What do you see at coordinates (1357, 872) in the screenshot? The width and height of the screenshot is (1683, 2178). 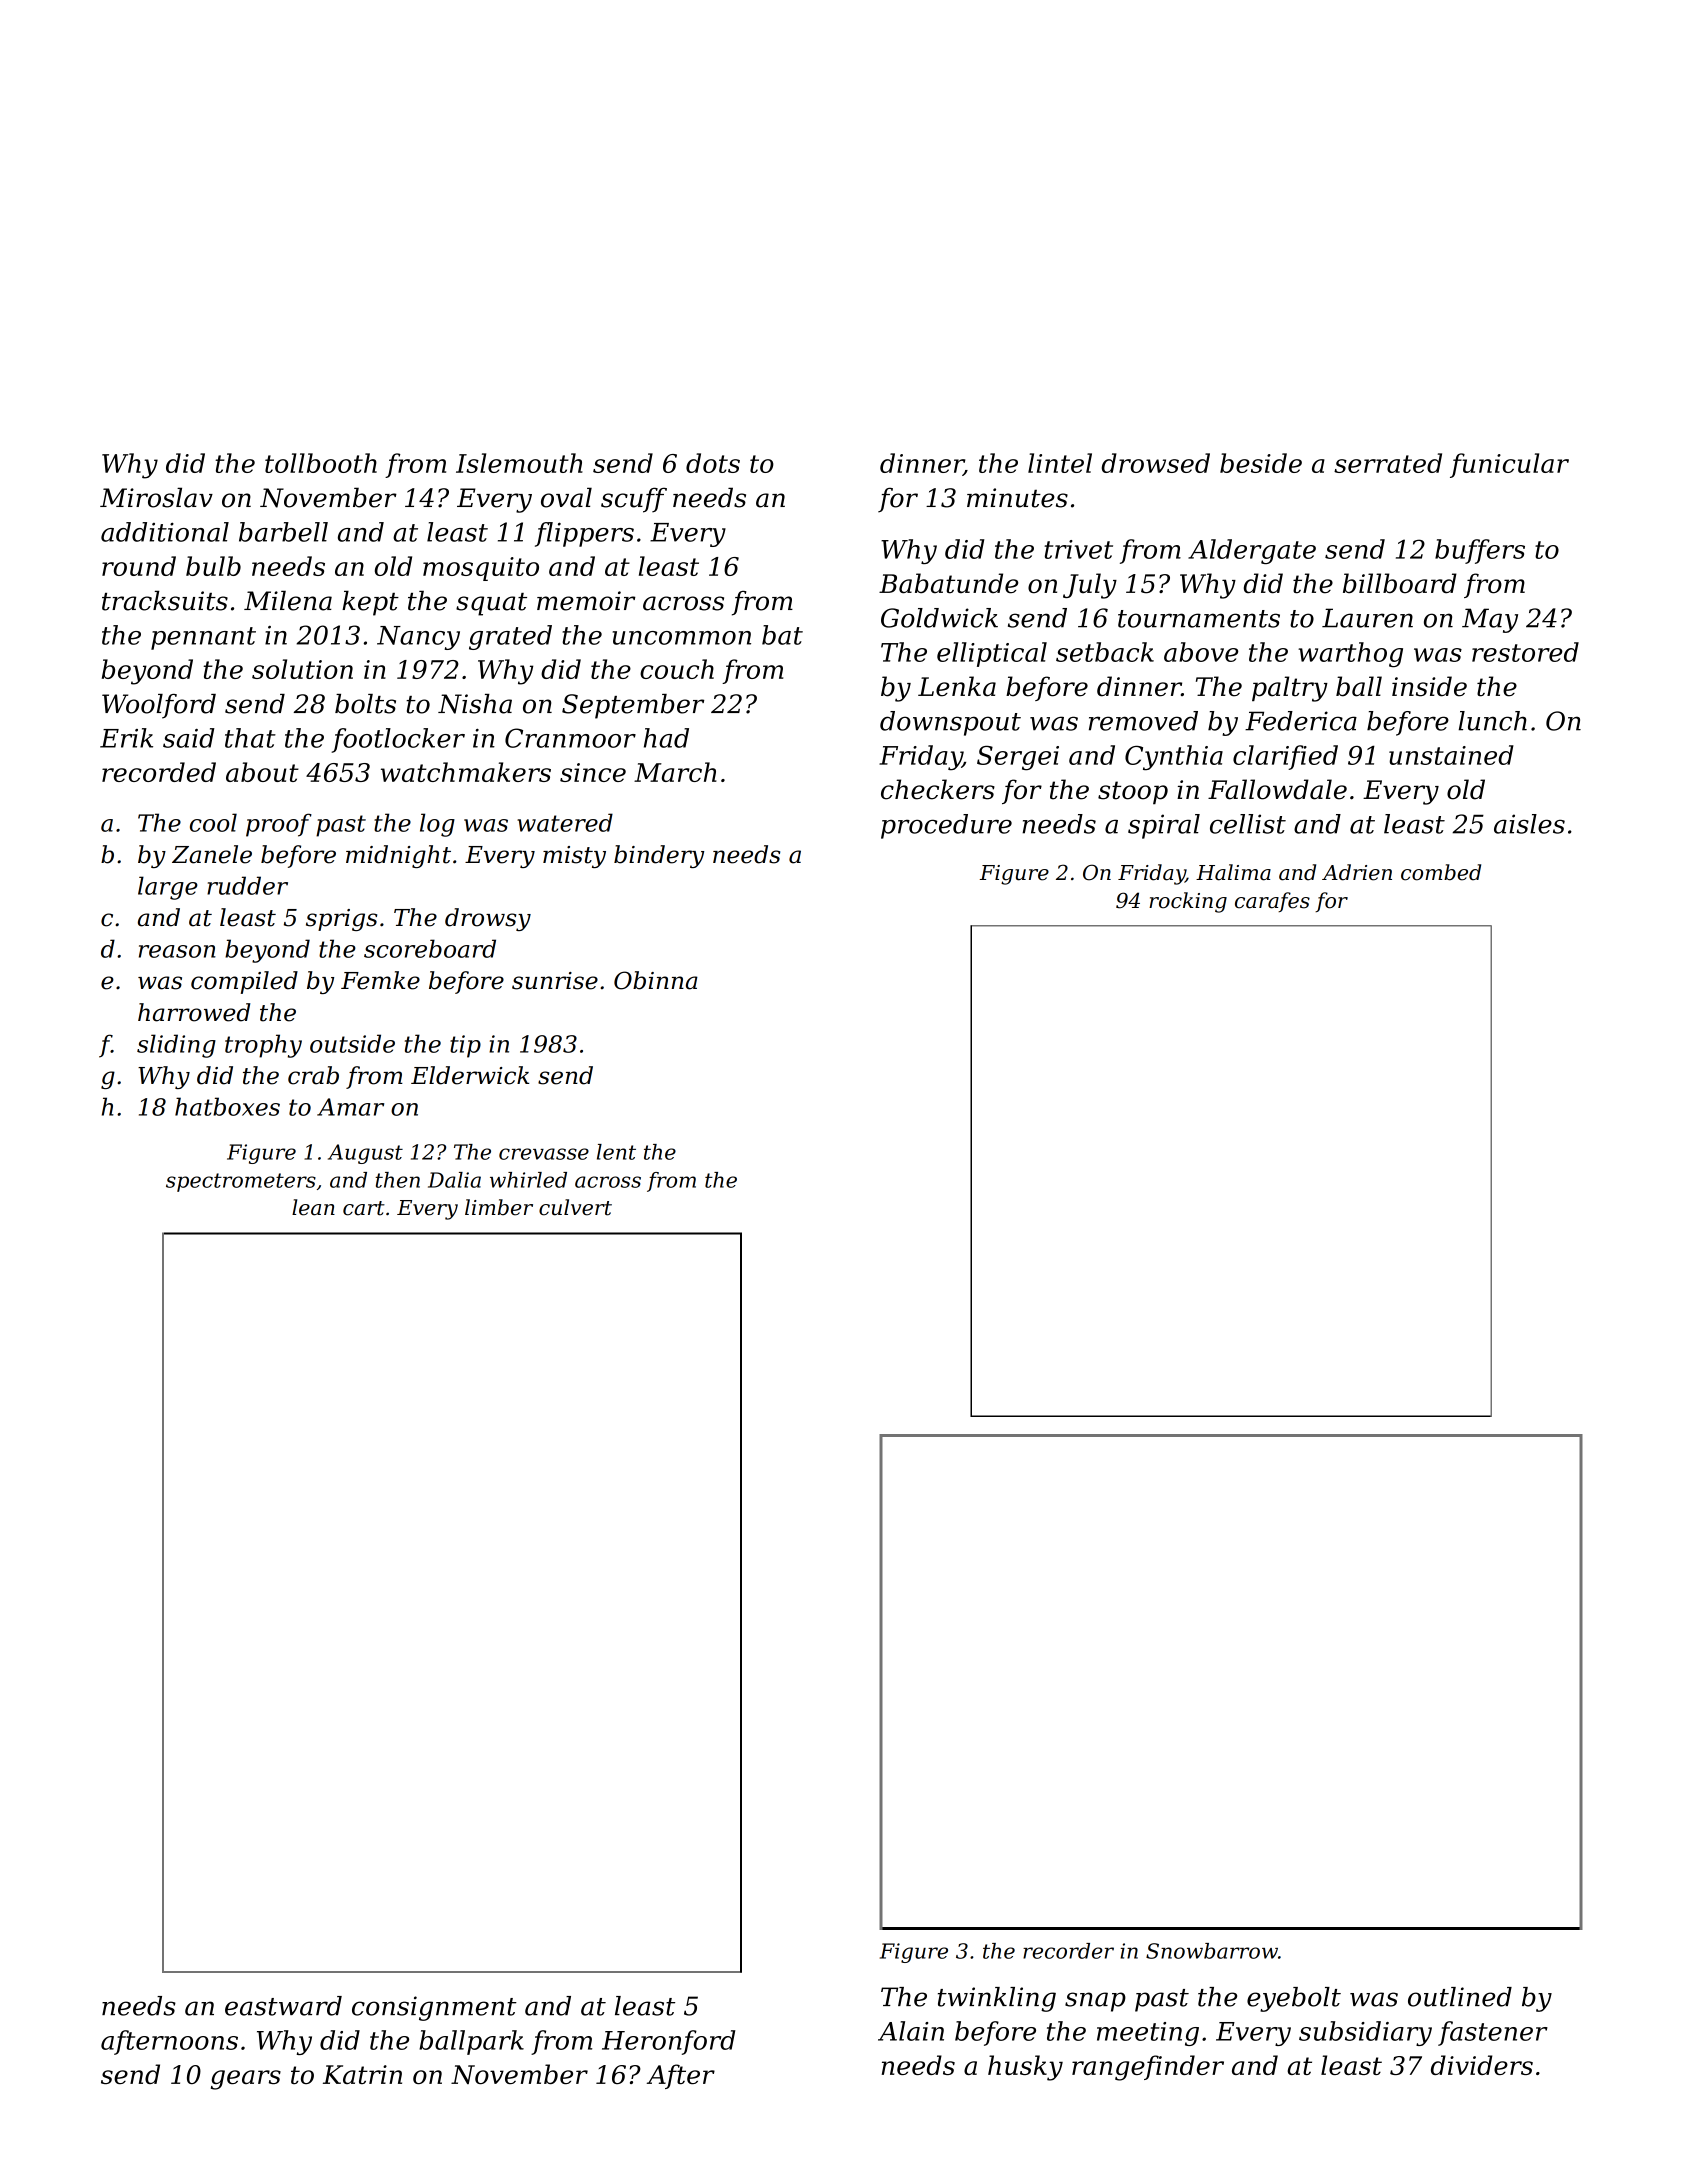 I see `Adrien` at bounding box center [1357, 872].
